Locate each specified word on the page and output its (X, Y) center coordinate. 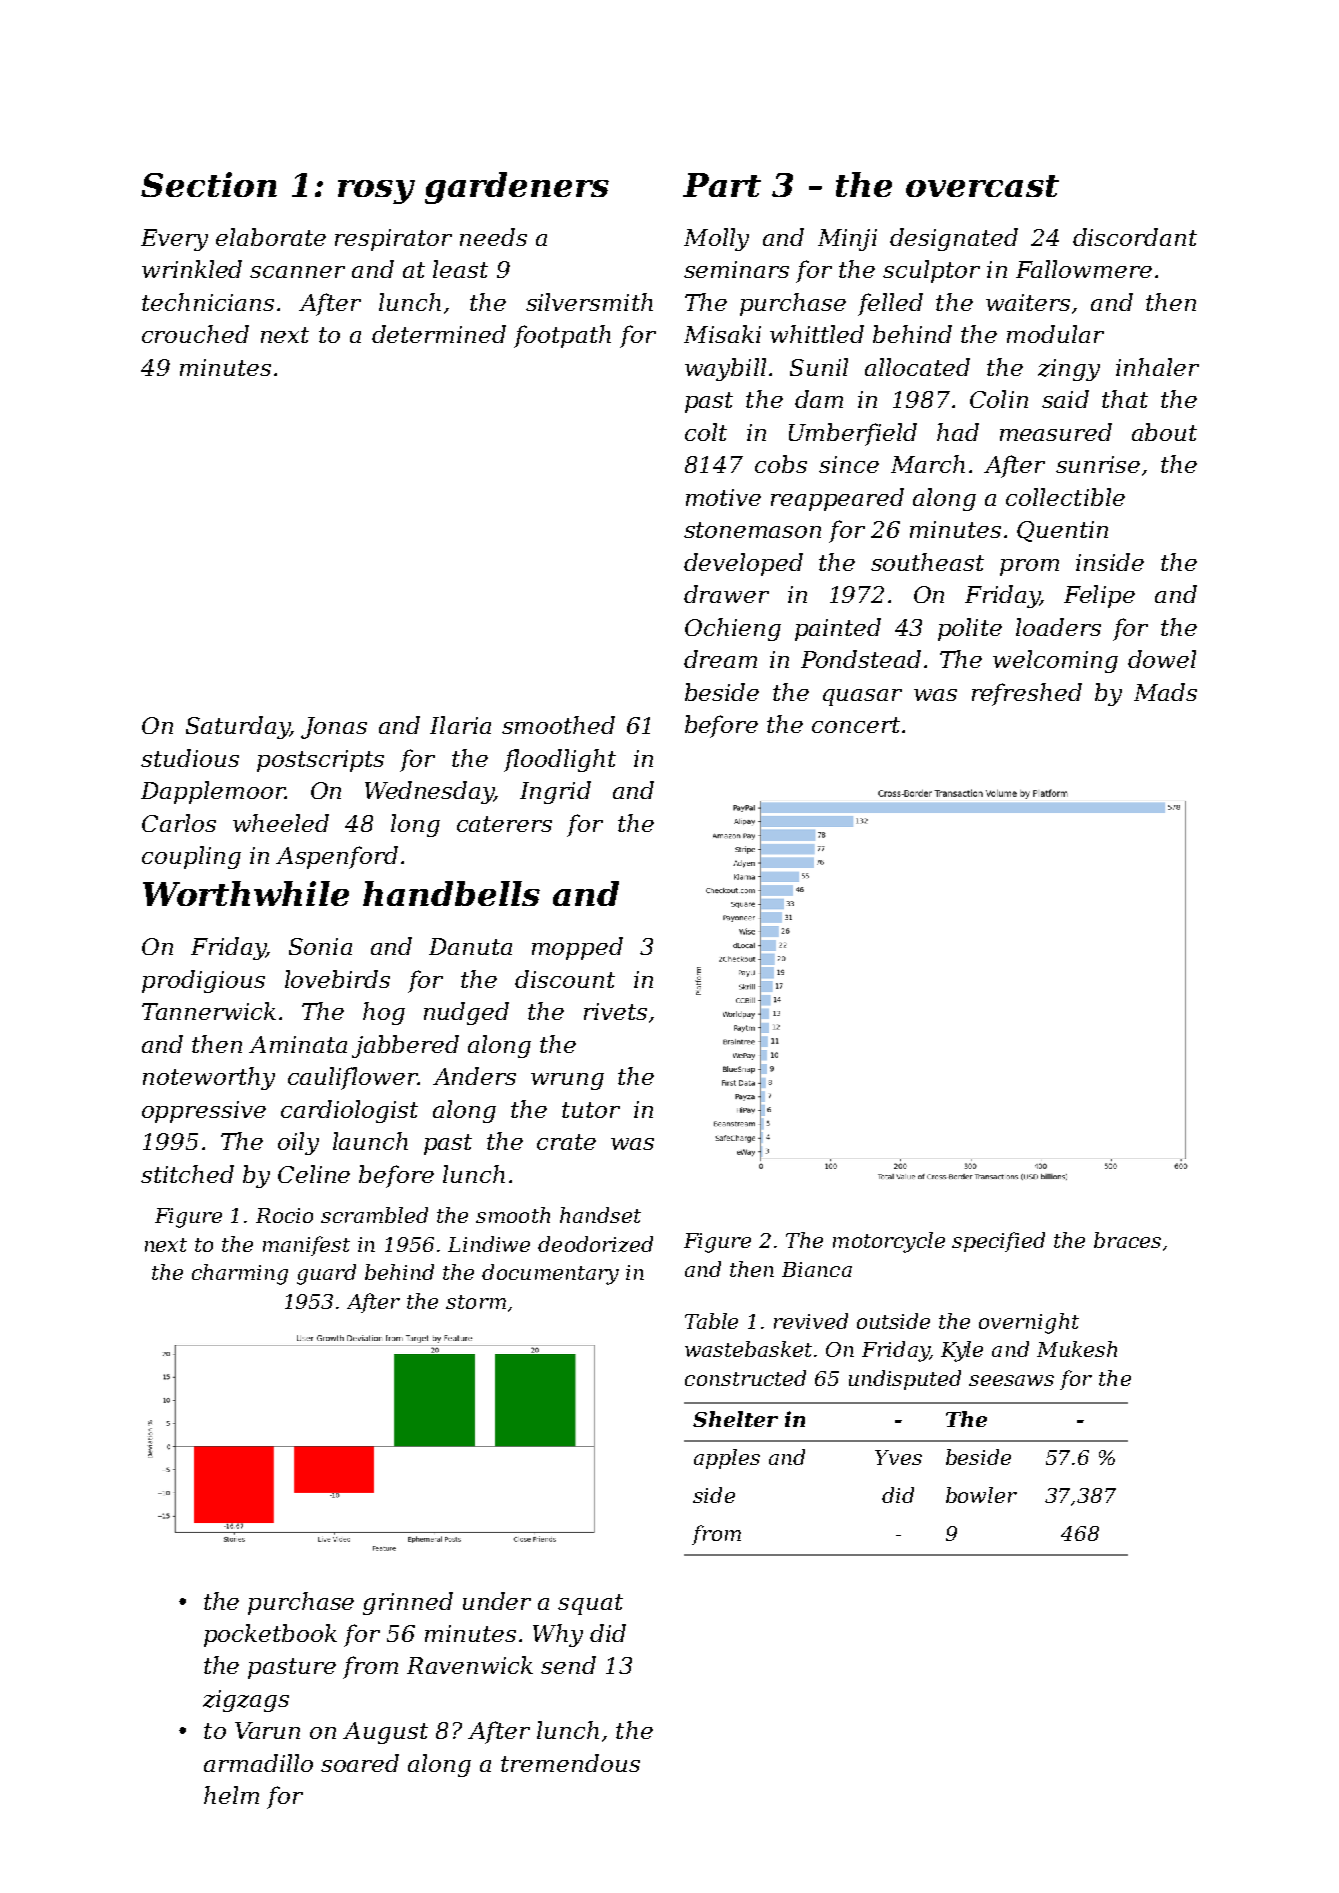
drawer (726, 594)
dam (819, 399)
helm (231, 1795)
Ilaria (460, 725)
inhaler (1157, 367)
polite (970, 629)
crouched (195, 334)
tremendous (570, 1763)
